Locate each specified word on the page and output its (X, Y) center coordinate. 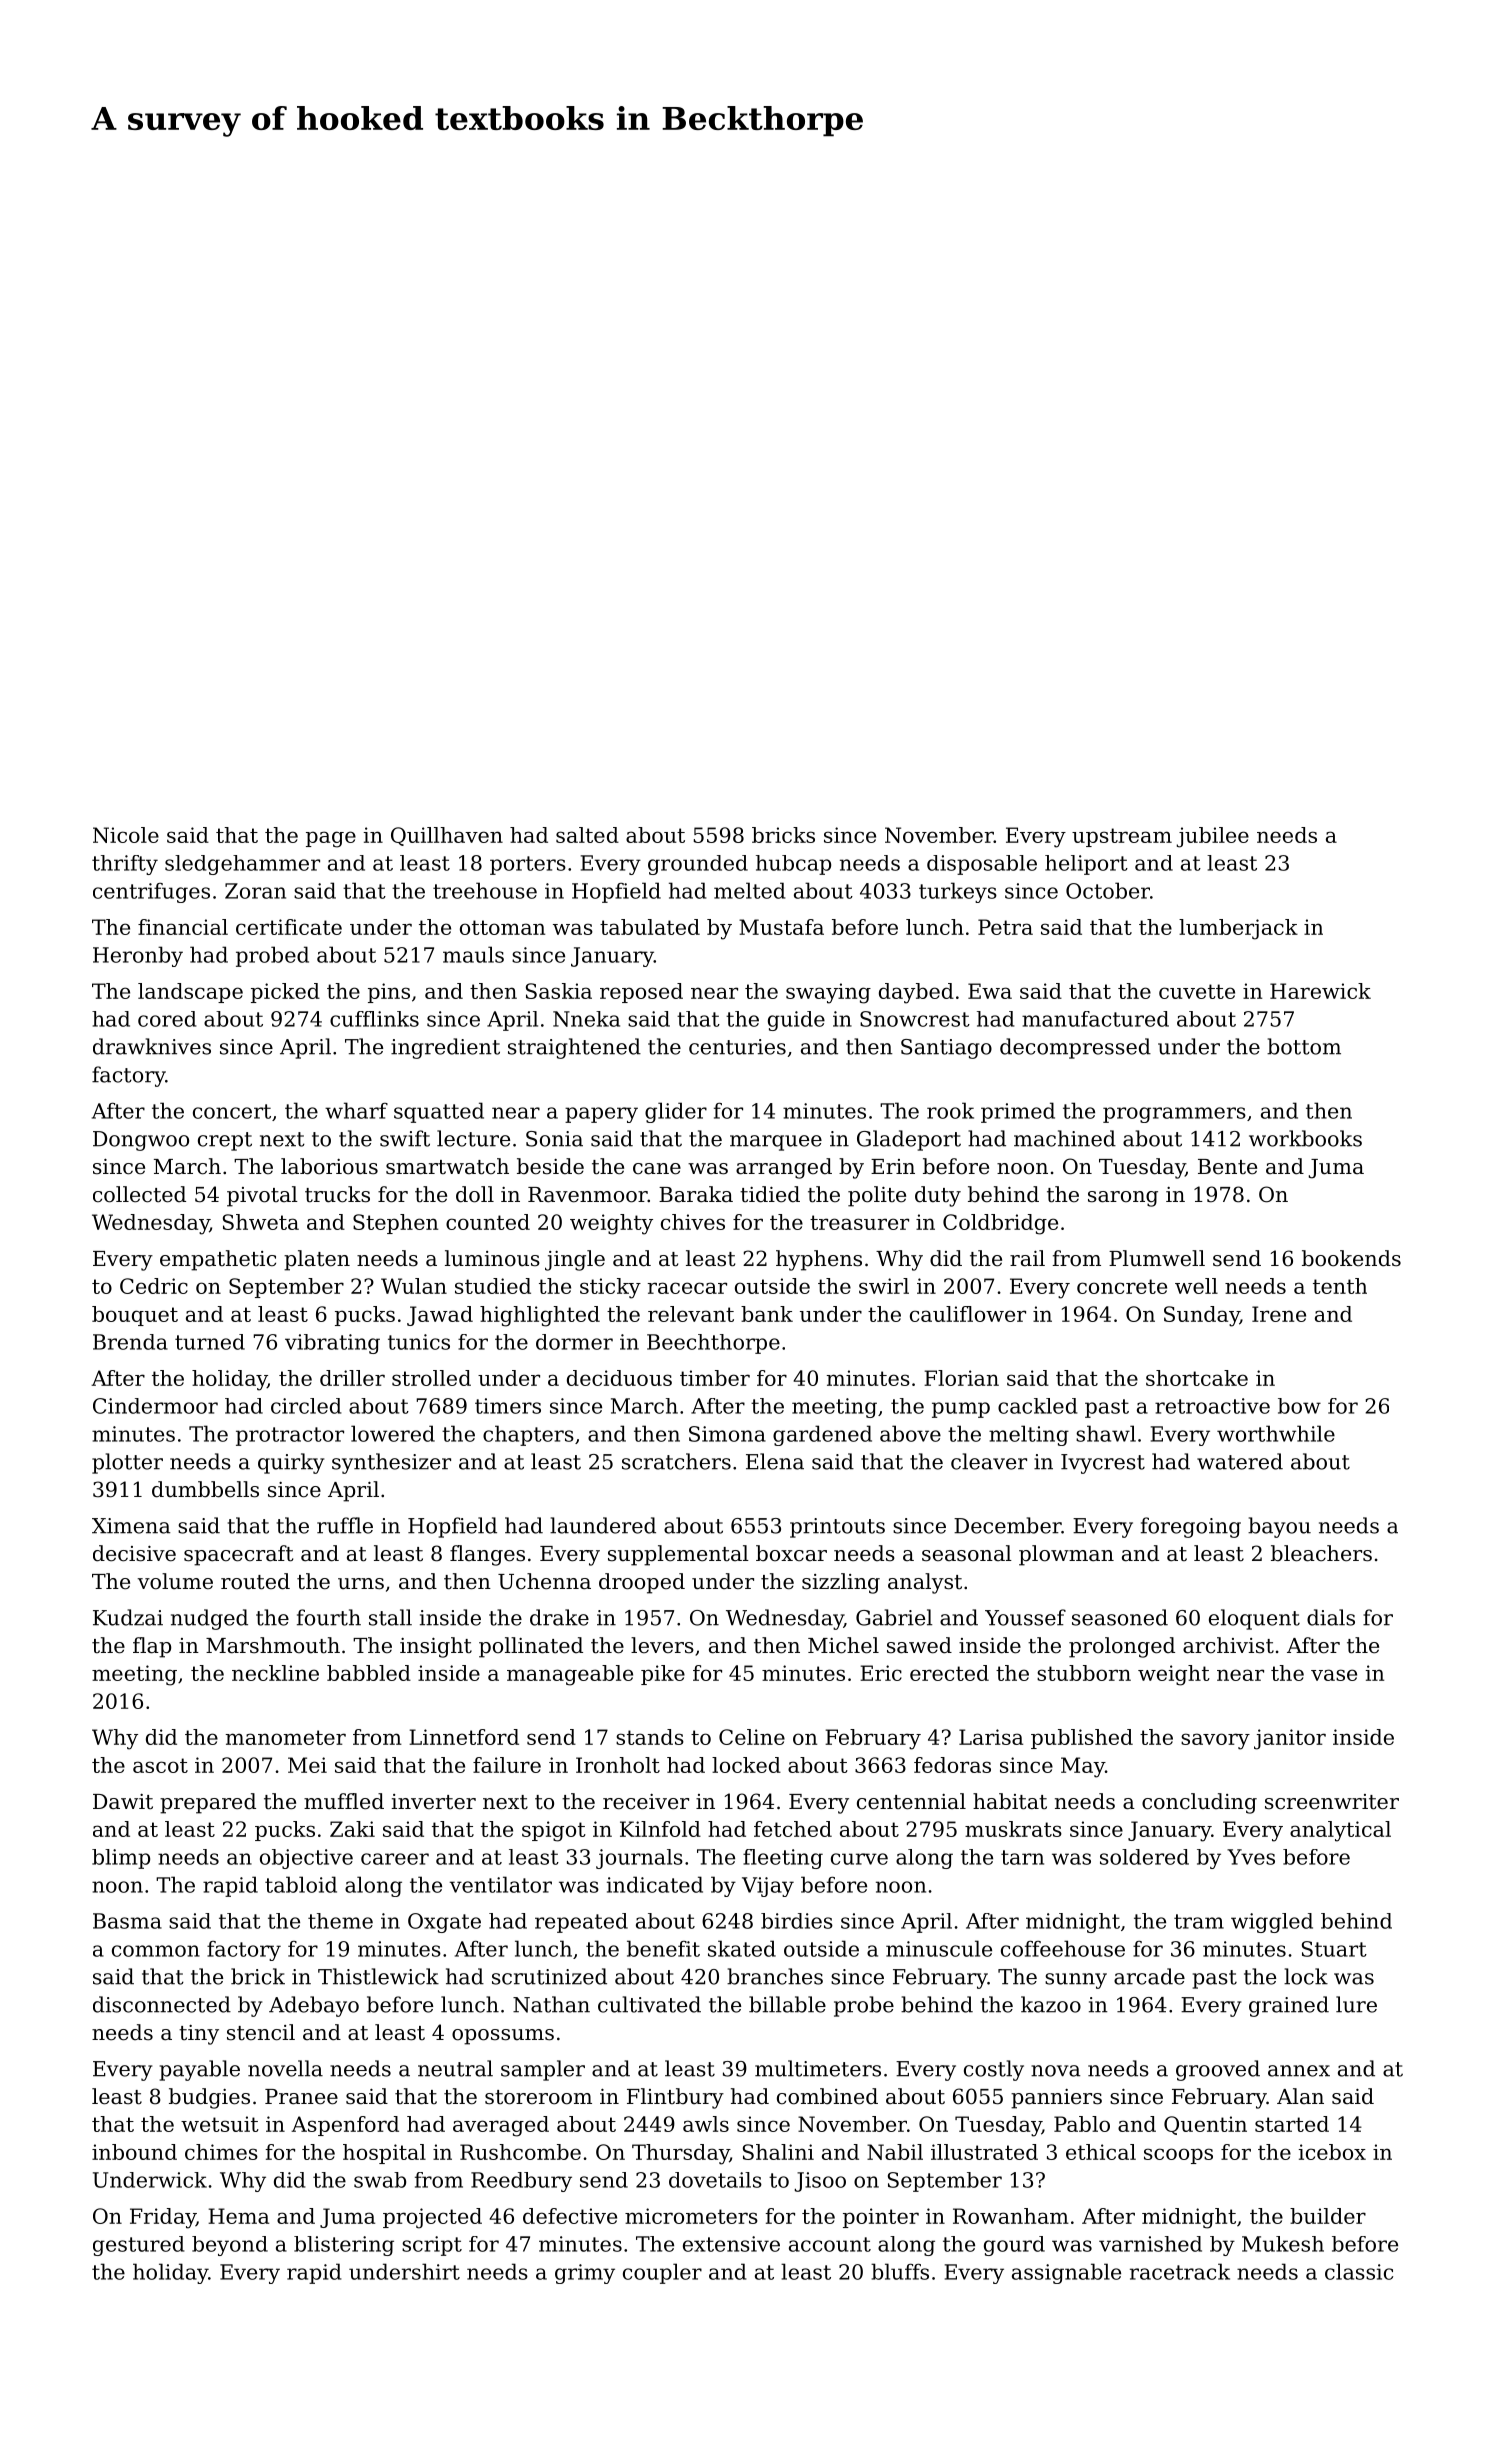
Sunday (1202, 1316)
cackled (1038, 1406)
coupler (662, 2273)
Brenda (130, 1342)
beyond (230, 2246)
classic (1359, 2271)
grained (1289, 2006)
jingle (575, 1260)
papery (601, 1115)
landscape (190, 993)
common (156, 1951)
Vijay (768, 1887)
